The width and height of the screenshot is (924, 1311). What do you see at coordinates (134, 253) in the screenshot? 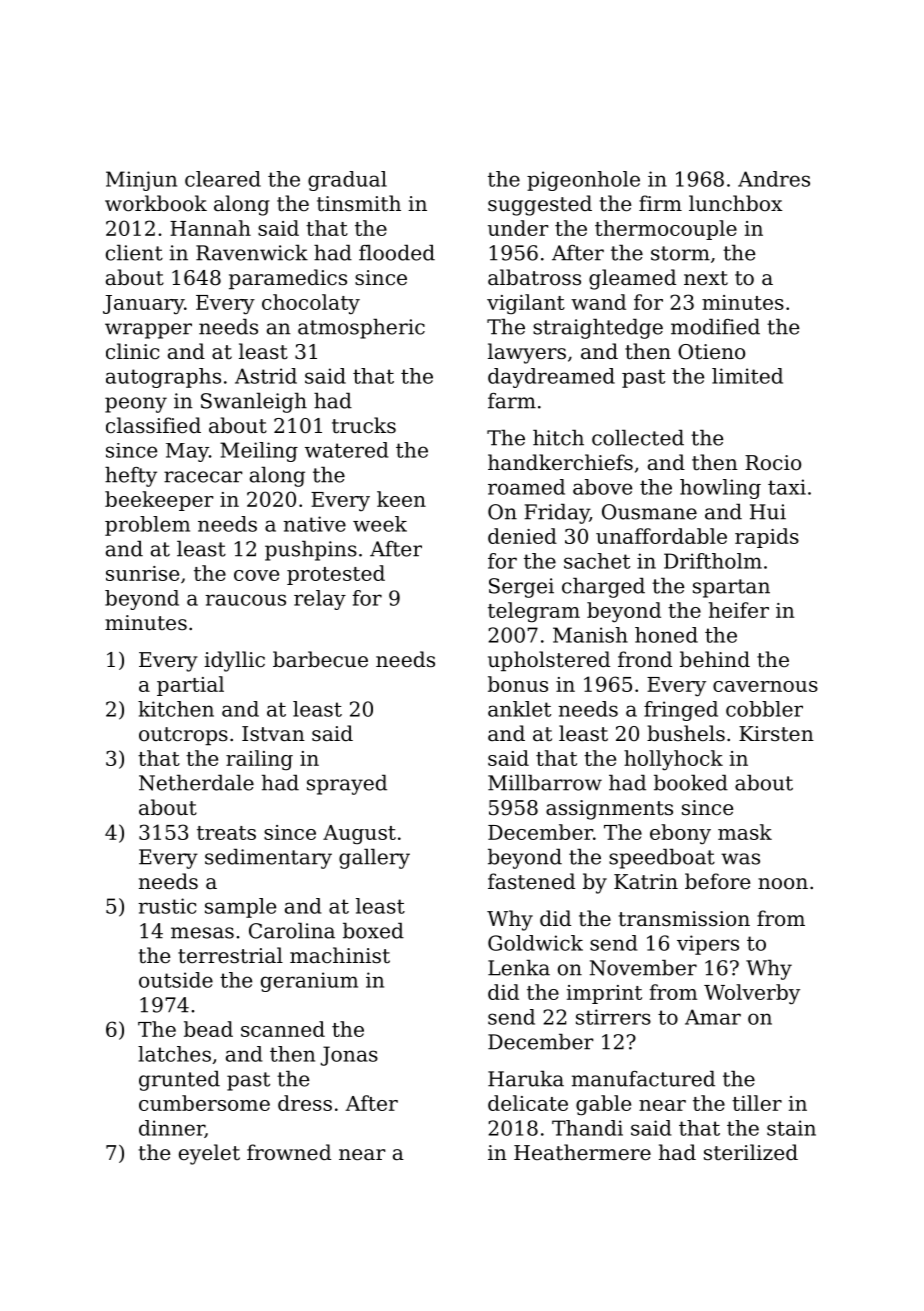
I see `client` at bounding box center [134, 253].
